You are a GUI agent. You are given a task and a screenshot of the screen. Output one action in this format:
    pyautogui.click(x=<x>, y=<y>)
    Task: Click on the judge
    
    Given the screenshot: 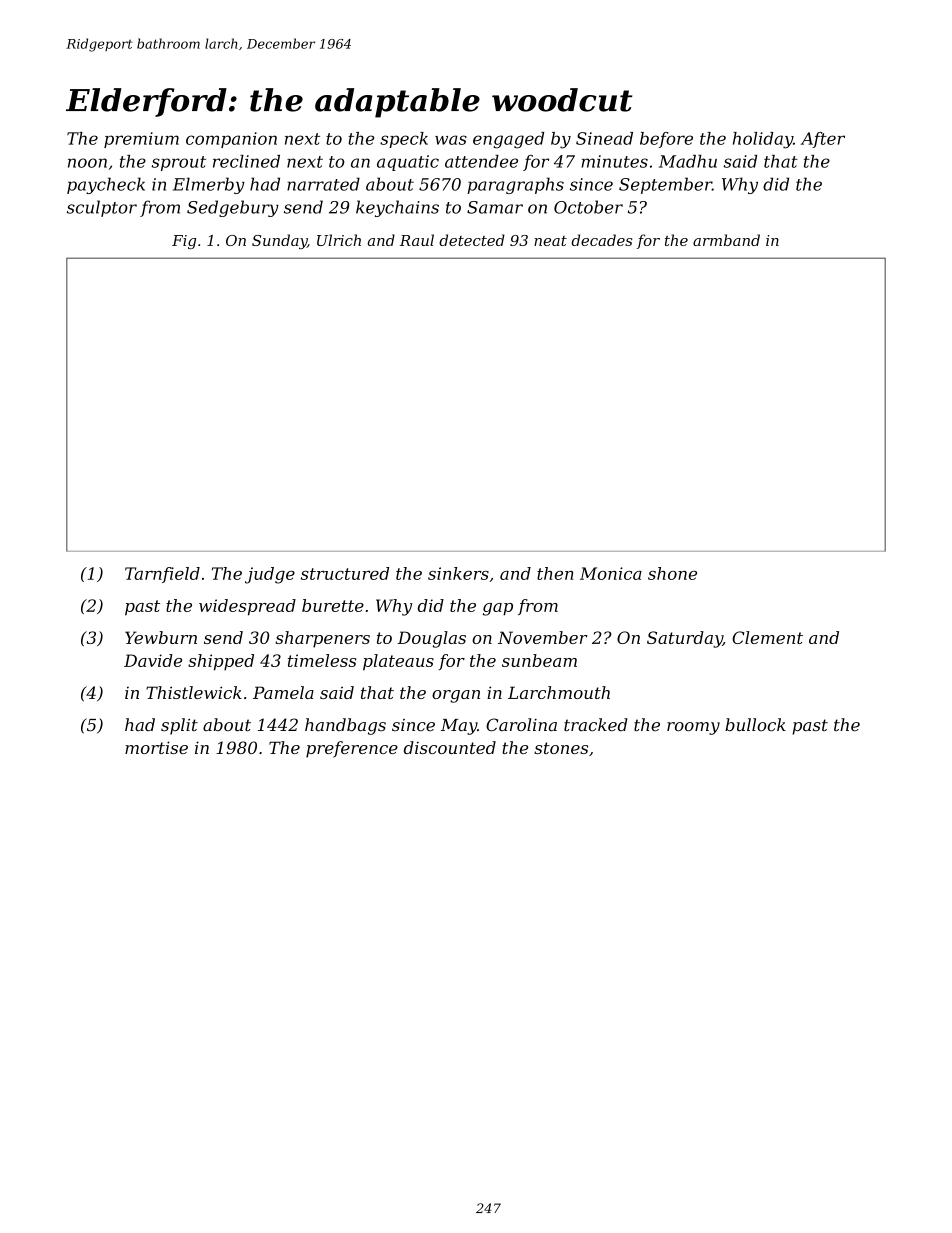 What is the action you would take?
    pyautogui.click(x=270, y=575)
